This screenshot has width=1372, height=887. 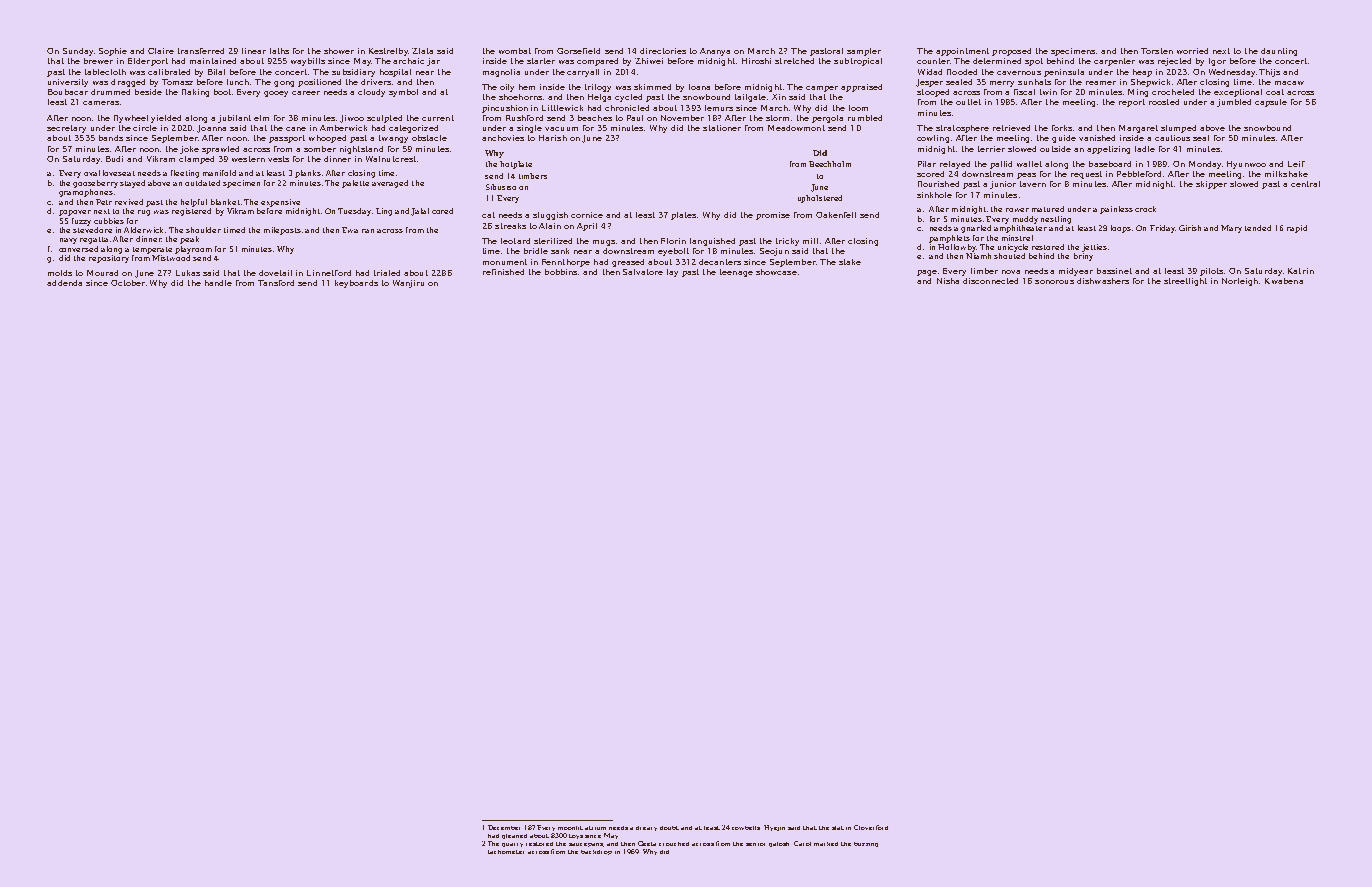 I want to click on cameras, so click(x=101, y=103).
